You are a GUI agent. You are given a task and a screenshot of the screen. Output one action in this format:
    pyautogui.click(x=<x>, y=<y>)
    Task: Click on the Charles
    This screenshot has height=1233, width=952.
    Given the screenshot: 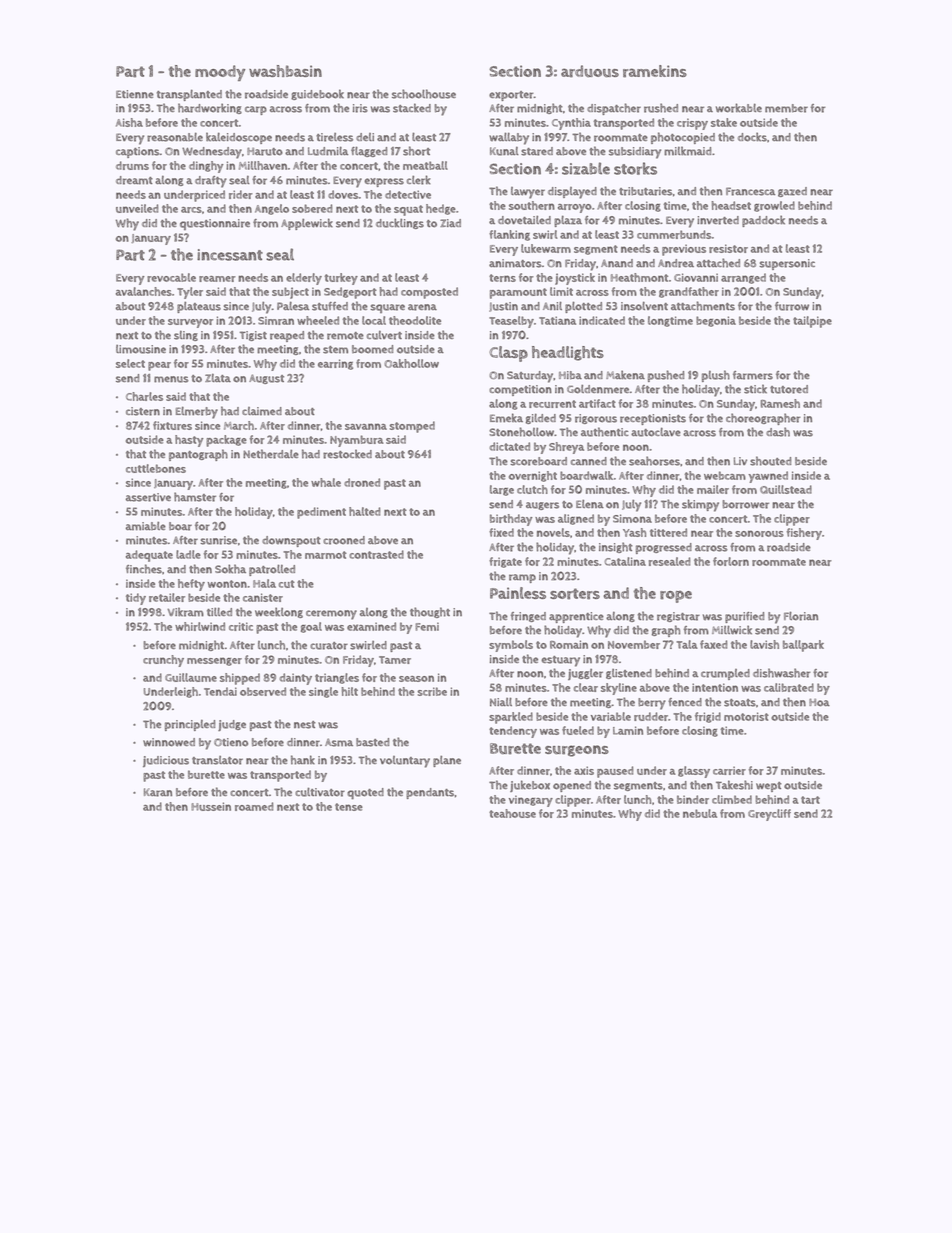 What is the action you would take?
    pyautogui.click(x=144, y=396)
